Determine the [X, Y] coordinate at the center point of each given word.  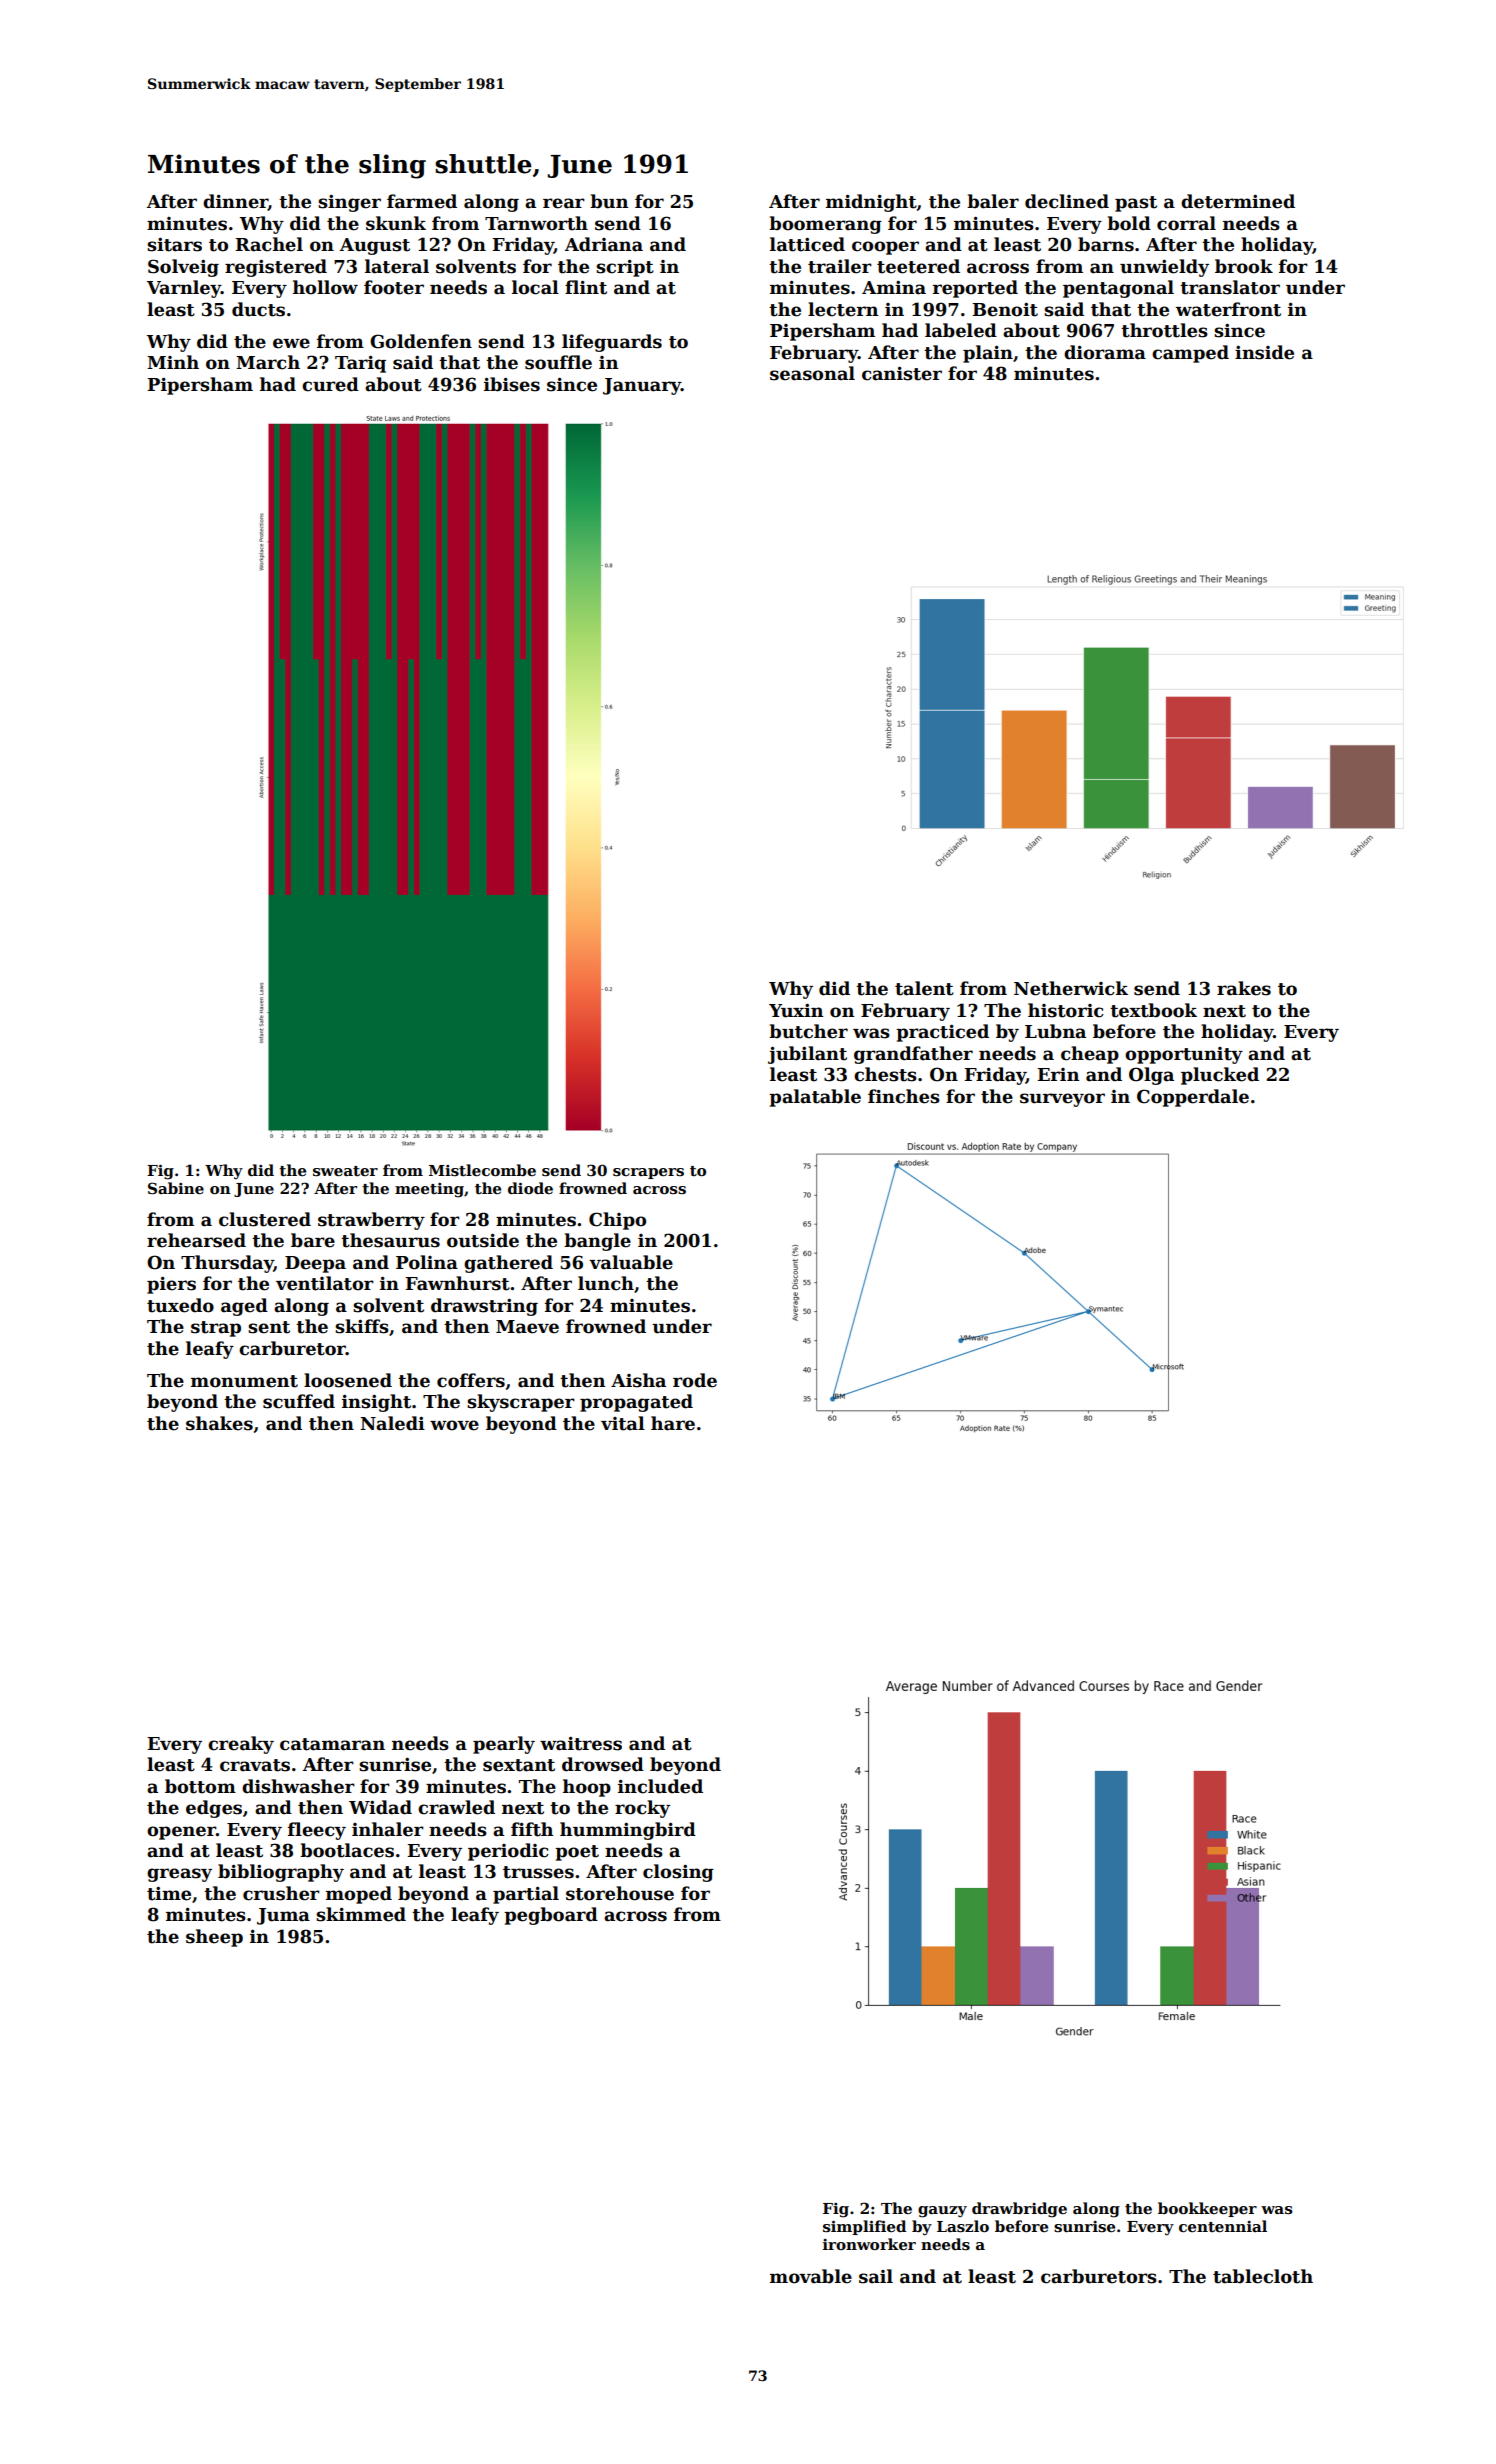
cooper [885, 248]
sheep [214, 1938]
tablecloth [1263, 2276]
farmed [422, 201]
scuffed [299, 1401]
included [660, 1786]
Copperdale [1193, 1098]
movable [811, 2276]
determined [1238, 201]
